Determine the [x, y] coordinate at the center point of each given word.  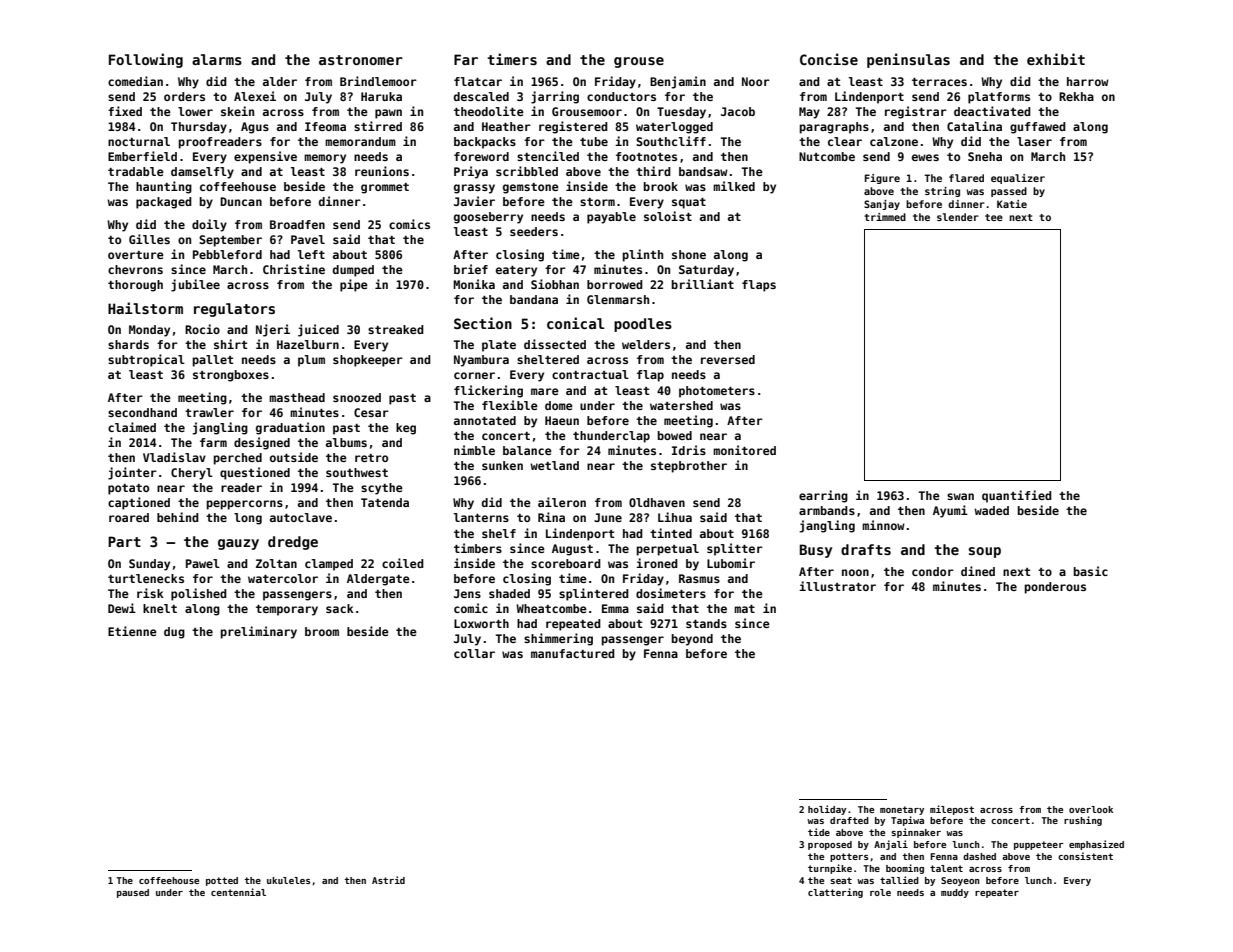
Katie [1012, 204]
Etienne [132, 631]
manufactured [573, 653]
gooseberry [488, 218]
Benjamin [678, 82]
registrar [916, 112]
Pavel [308, 239]
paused [133, 893]
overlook [1091, 809]
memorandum [360, 141]
